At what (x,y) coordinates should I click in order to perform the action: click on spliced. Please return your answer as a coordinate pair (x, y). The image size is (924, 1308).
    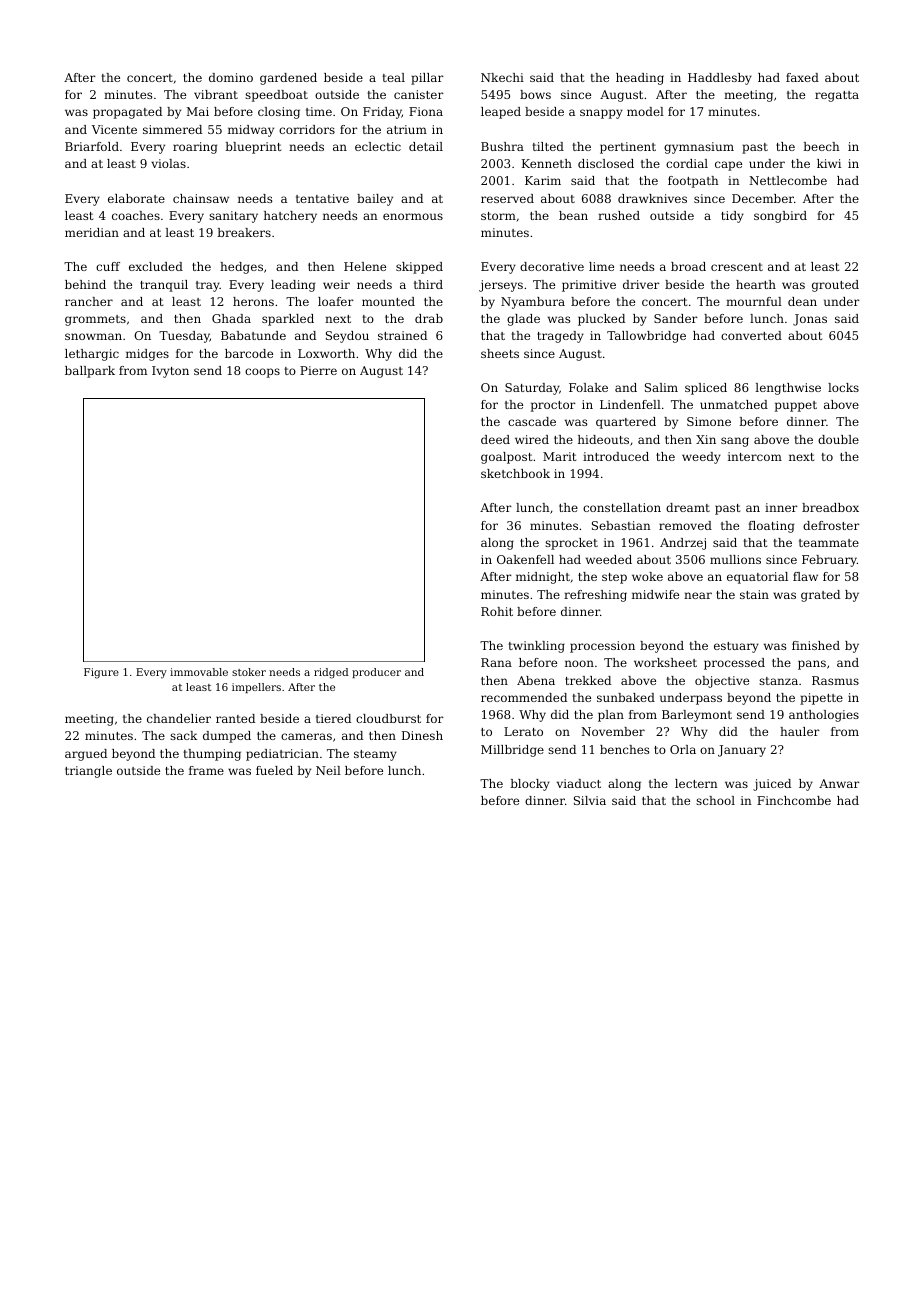
    Looking at the image, I should click on (706, 389).
